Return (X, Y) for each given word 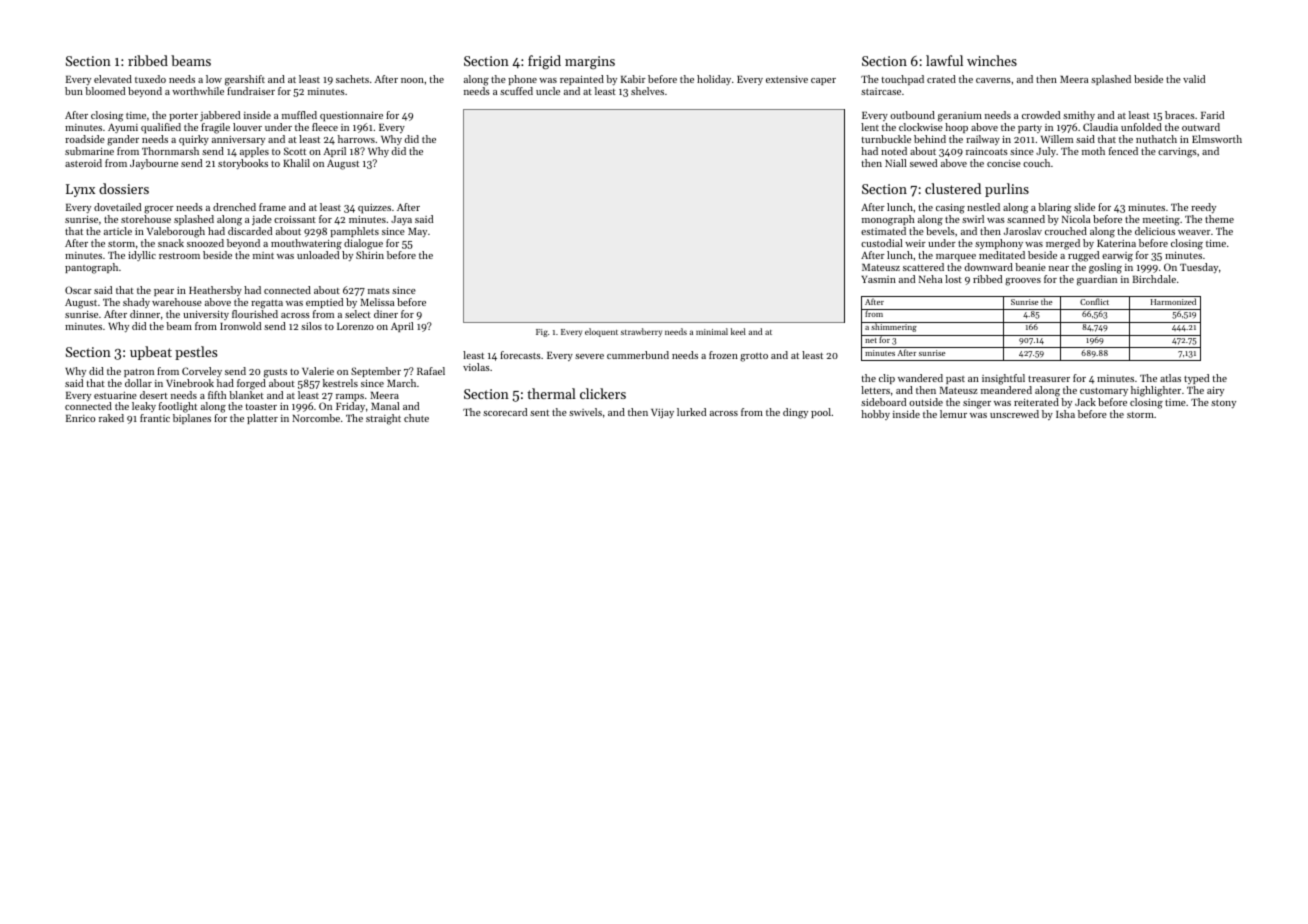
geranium (960, 117)
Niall (896, 163)
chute (416, 418)
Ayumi (123, 128)
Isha (1065, 414)
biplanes (192, 419)
